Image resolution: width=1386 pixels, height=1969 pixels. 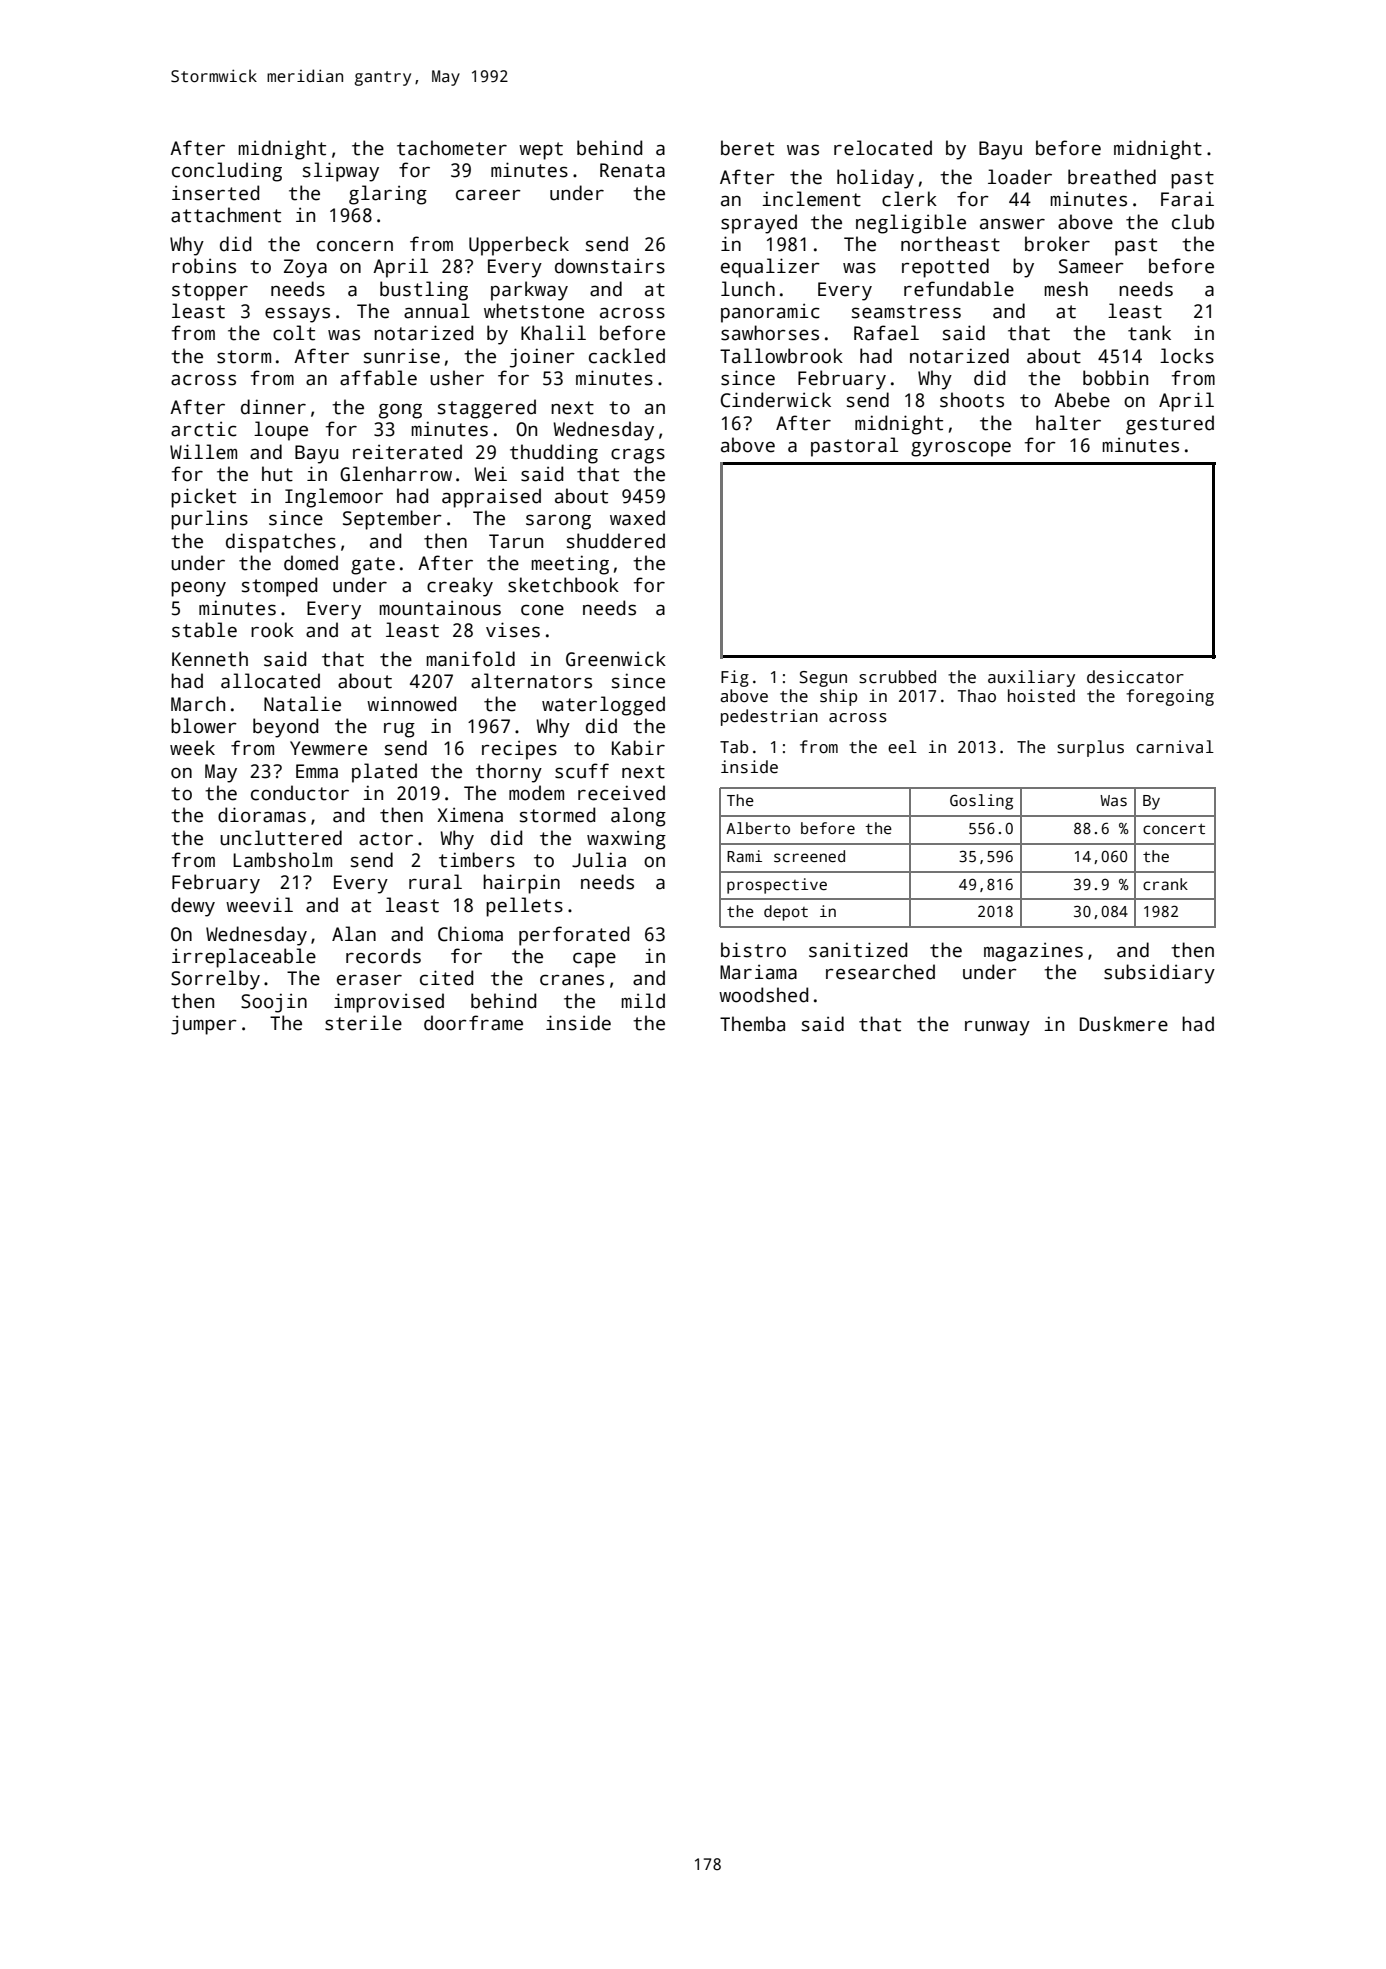 What do you see at coordinates (279, 587) in the page?
I see `stomped` at bounding box center [279, 587].
